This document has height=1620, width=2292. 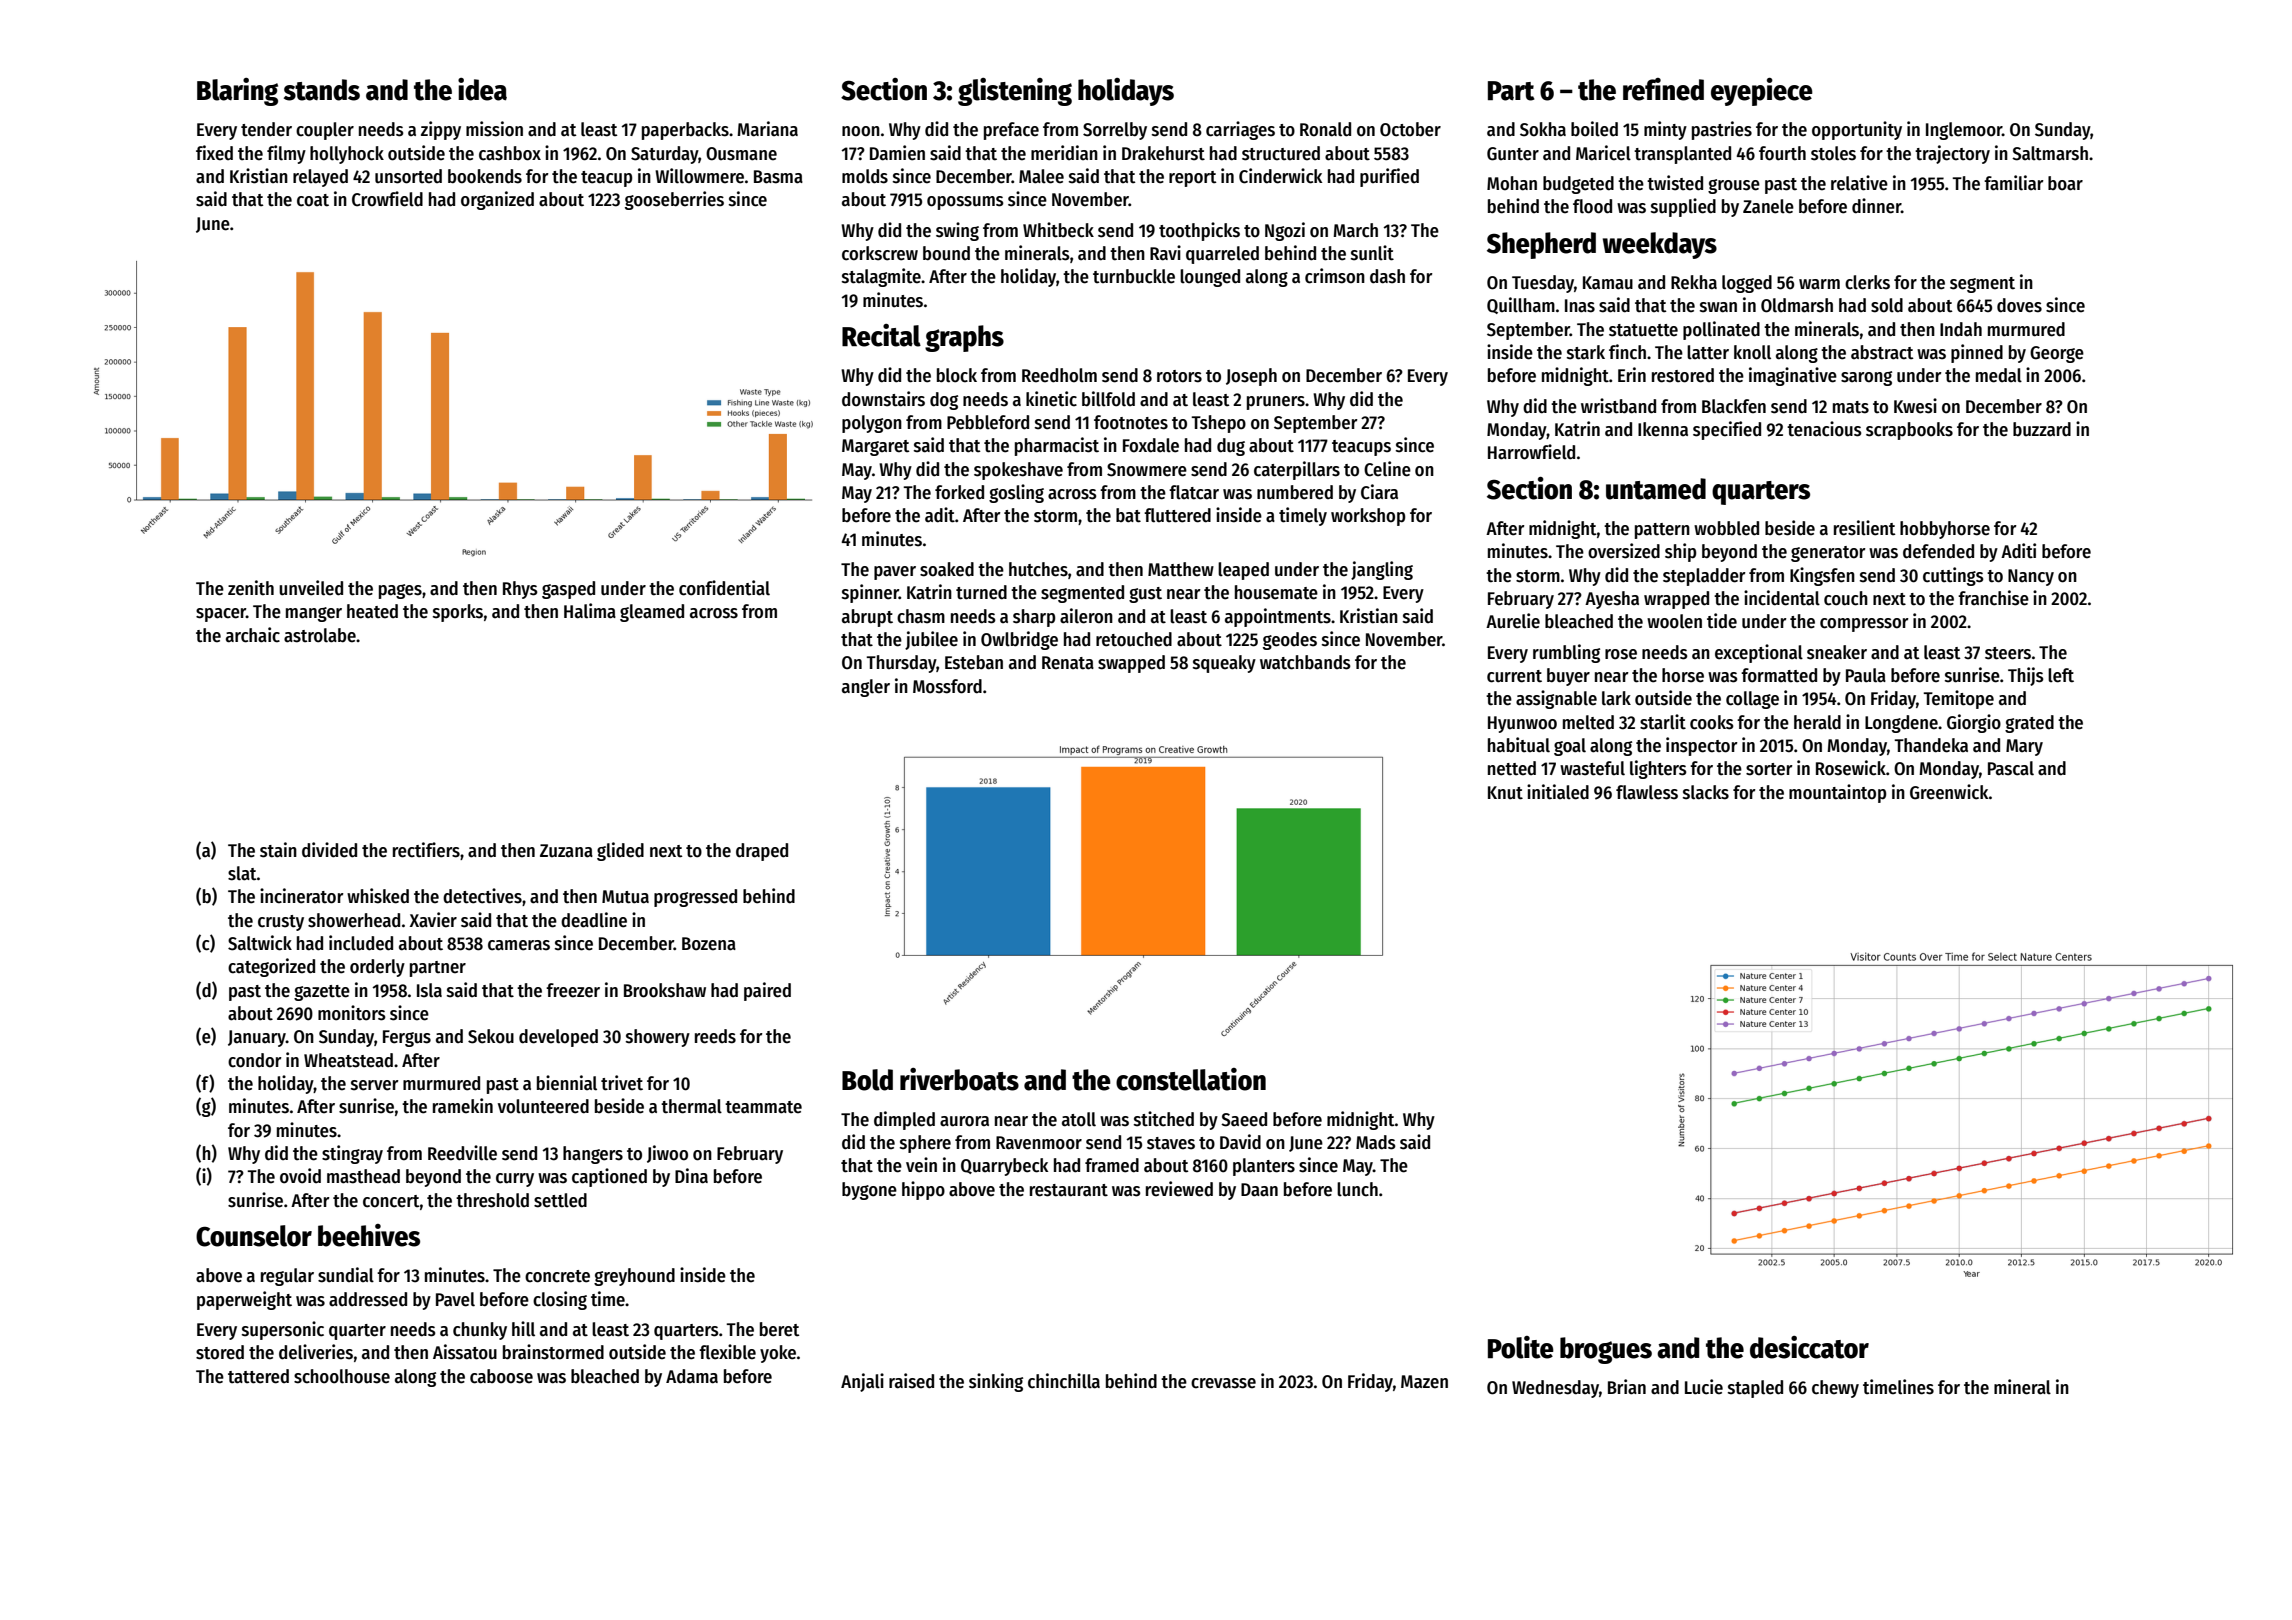 I want to click on gasped, so click(x=568, y=590).
